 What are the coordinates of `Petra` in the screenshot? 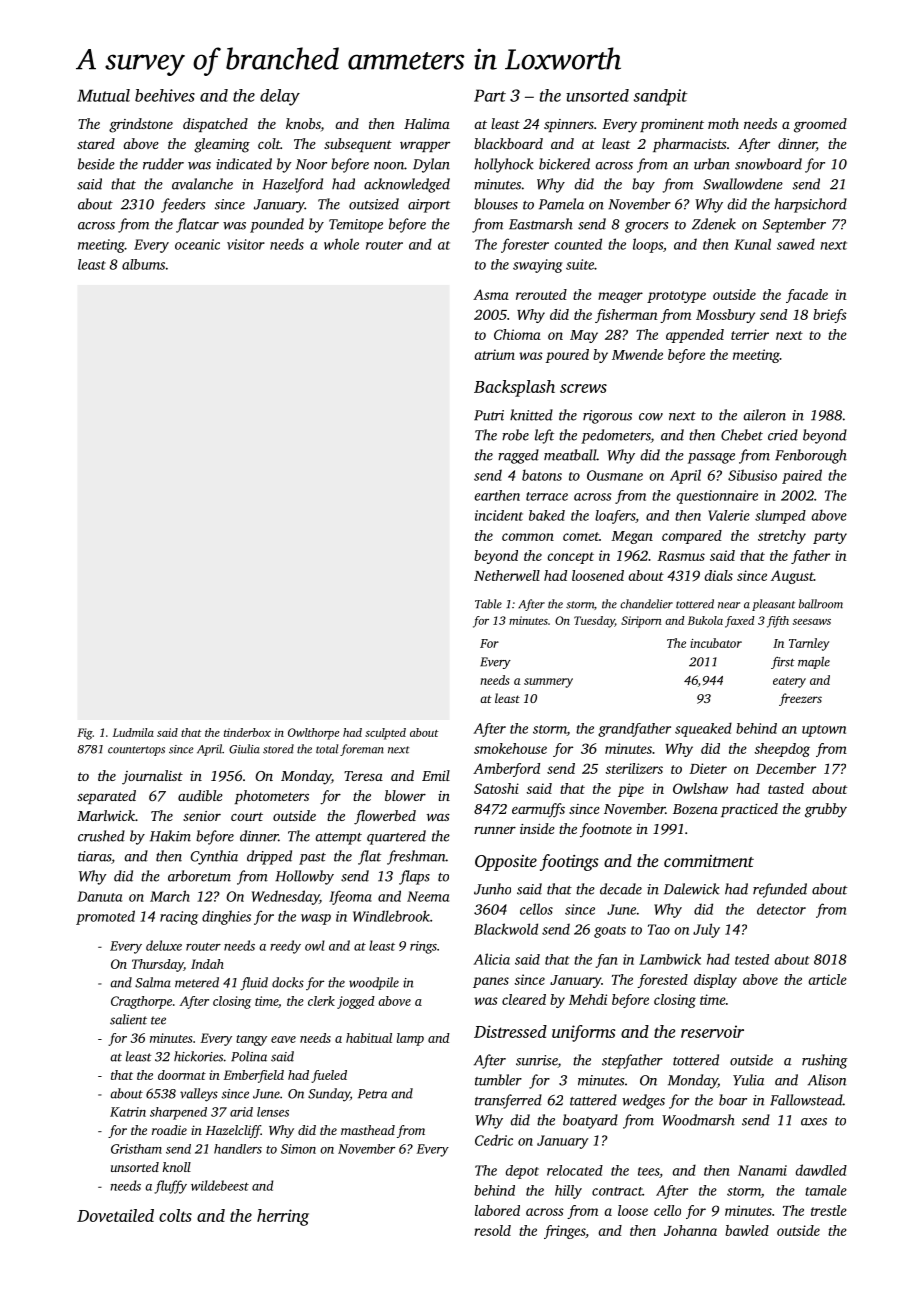 It's located at (372, 1094).
